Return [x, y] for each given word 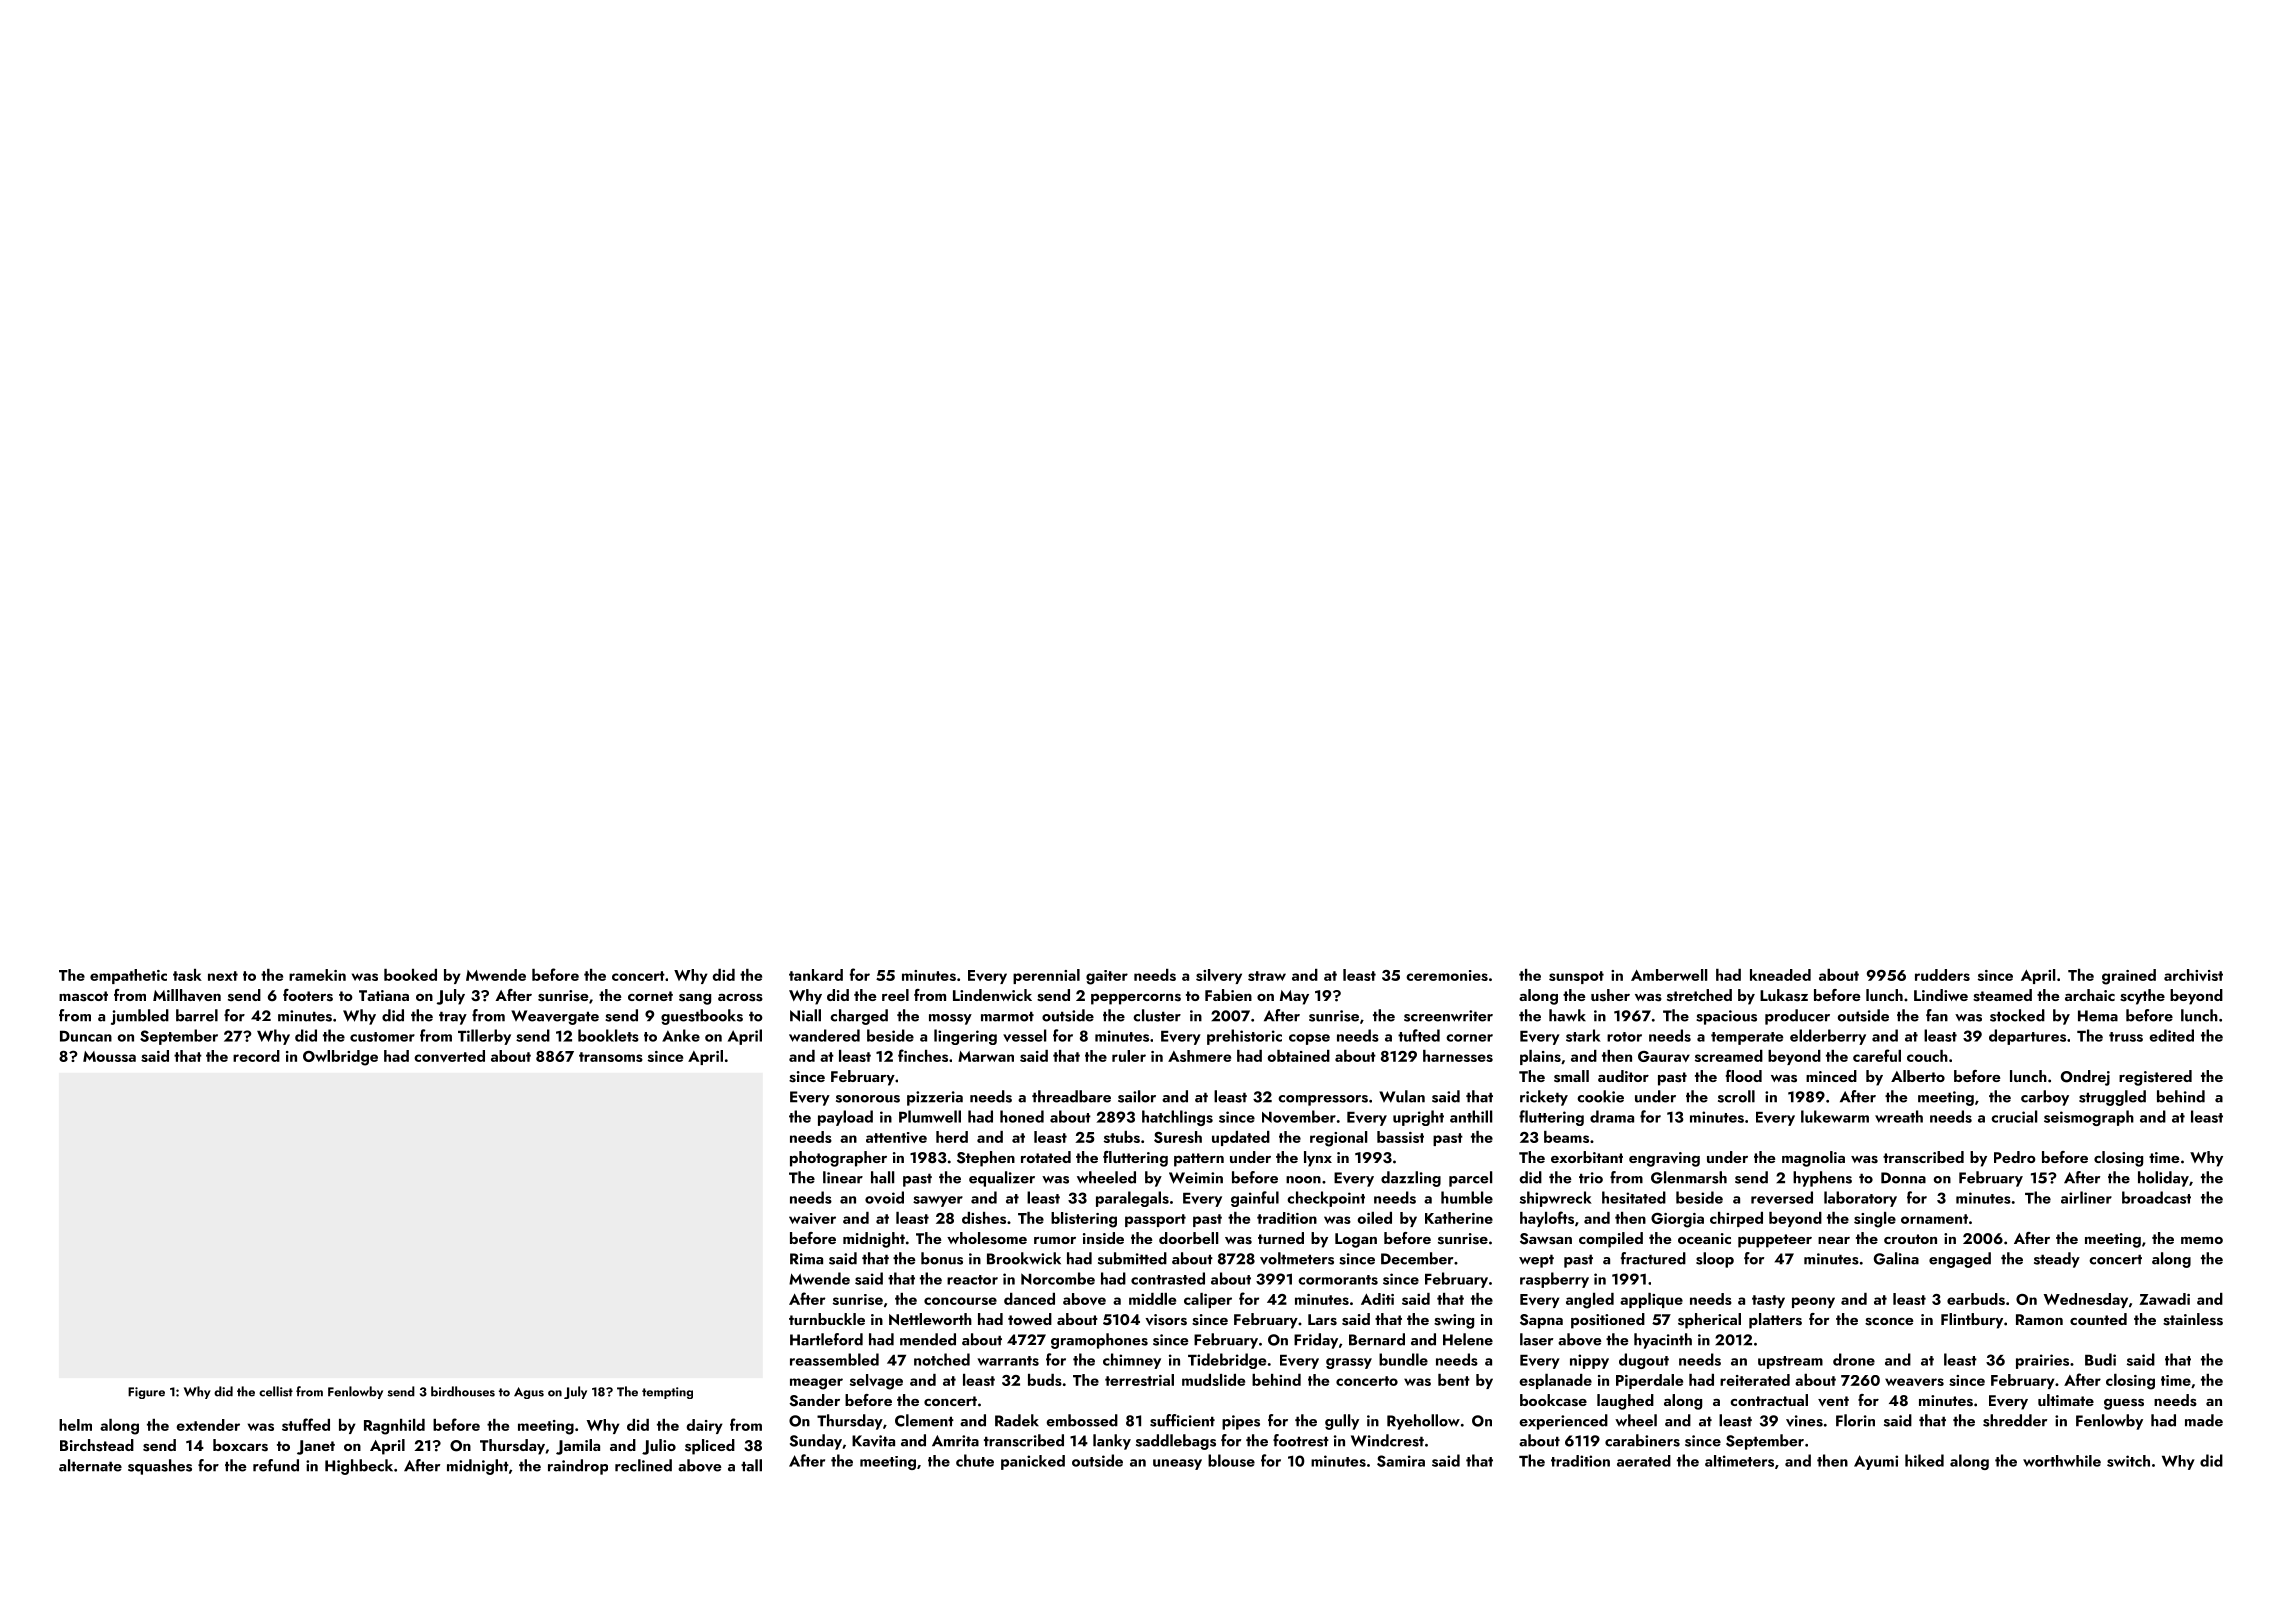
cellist [276, 1391]
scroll [1736, 1096]
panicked [1033, 1462]
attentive [896, 1137]
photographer [838, 1159]
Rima [806, 1259]
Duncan [86, 1036]
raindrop [578, 1467]
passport [1155, 1220]
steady [2057, 1260]
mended [928, 1339]
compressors [1323, 1100]
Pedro [2015, 1157]
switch [2128, 1461]
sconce [1889, 1322]
